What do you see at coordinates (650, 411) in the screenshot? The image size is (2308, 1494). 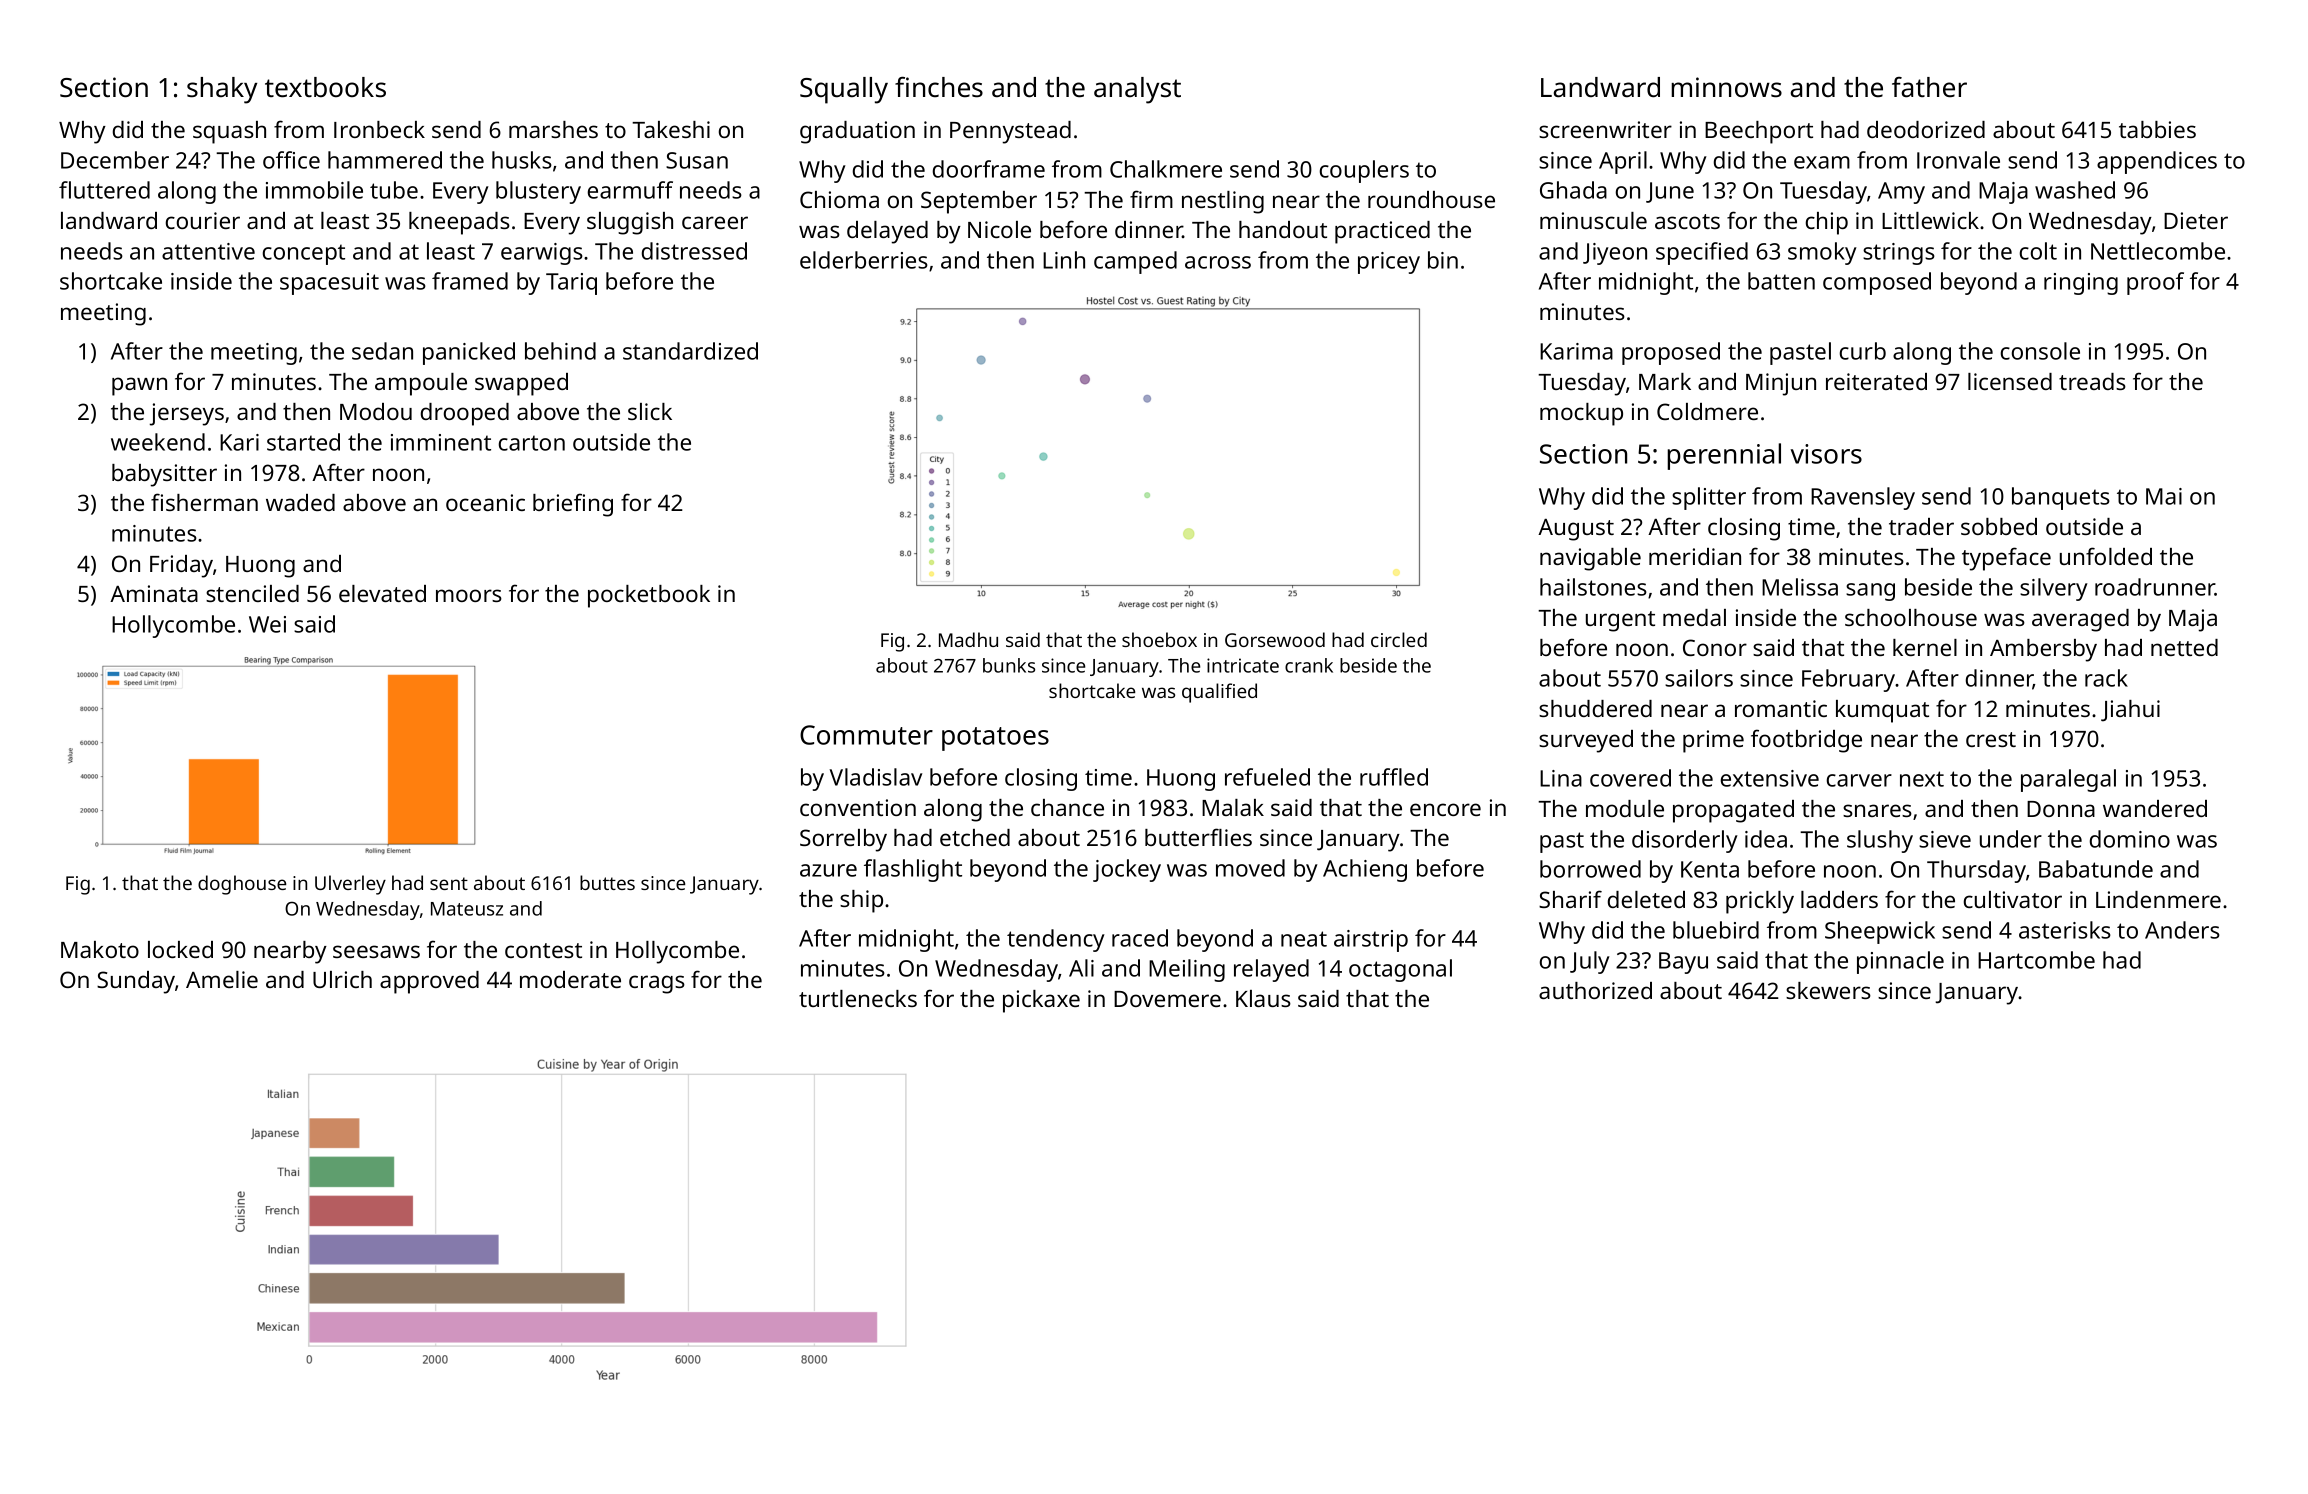 I see `slick` at bounding box center [650, 411].
